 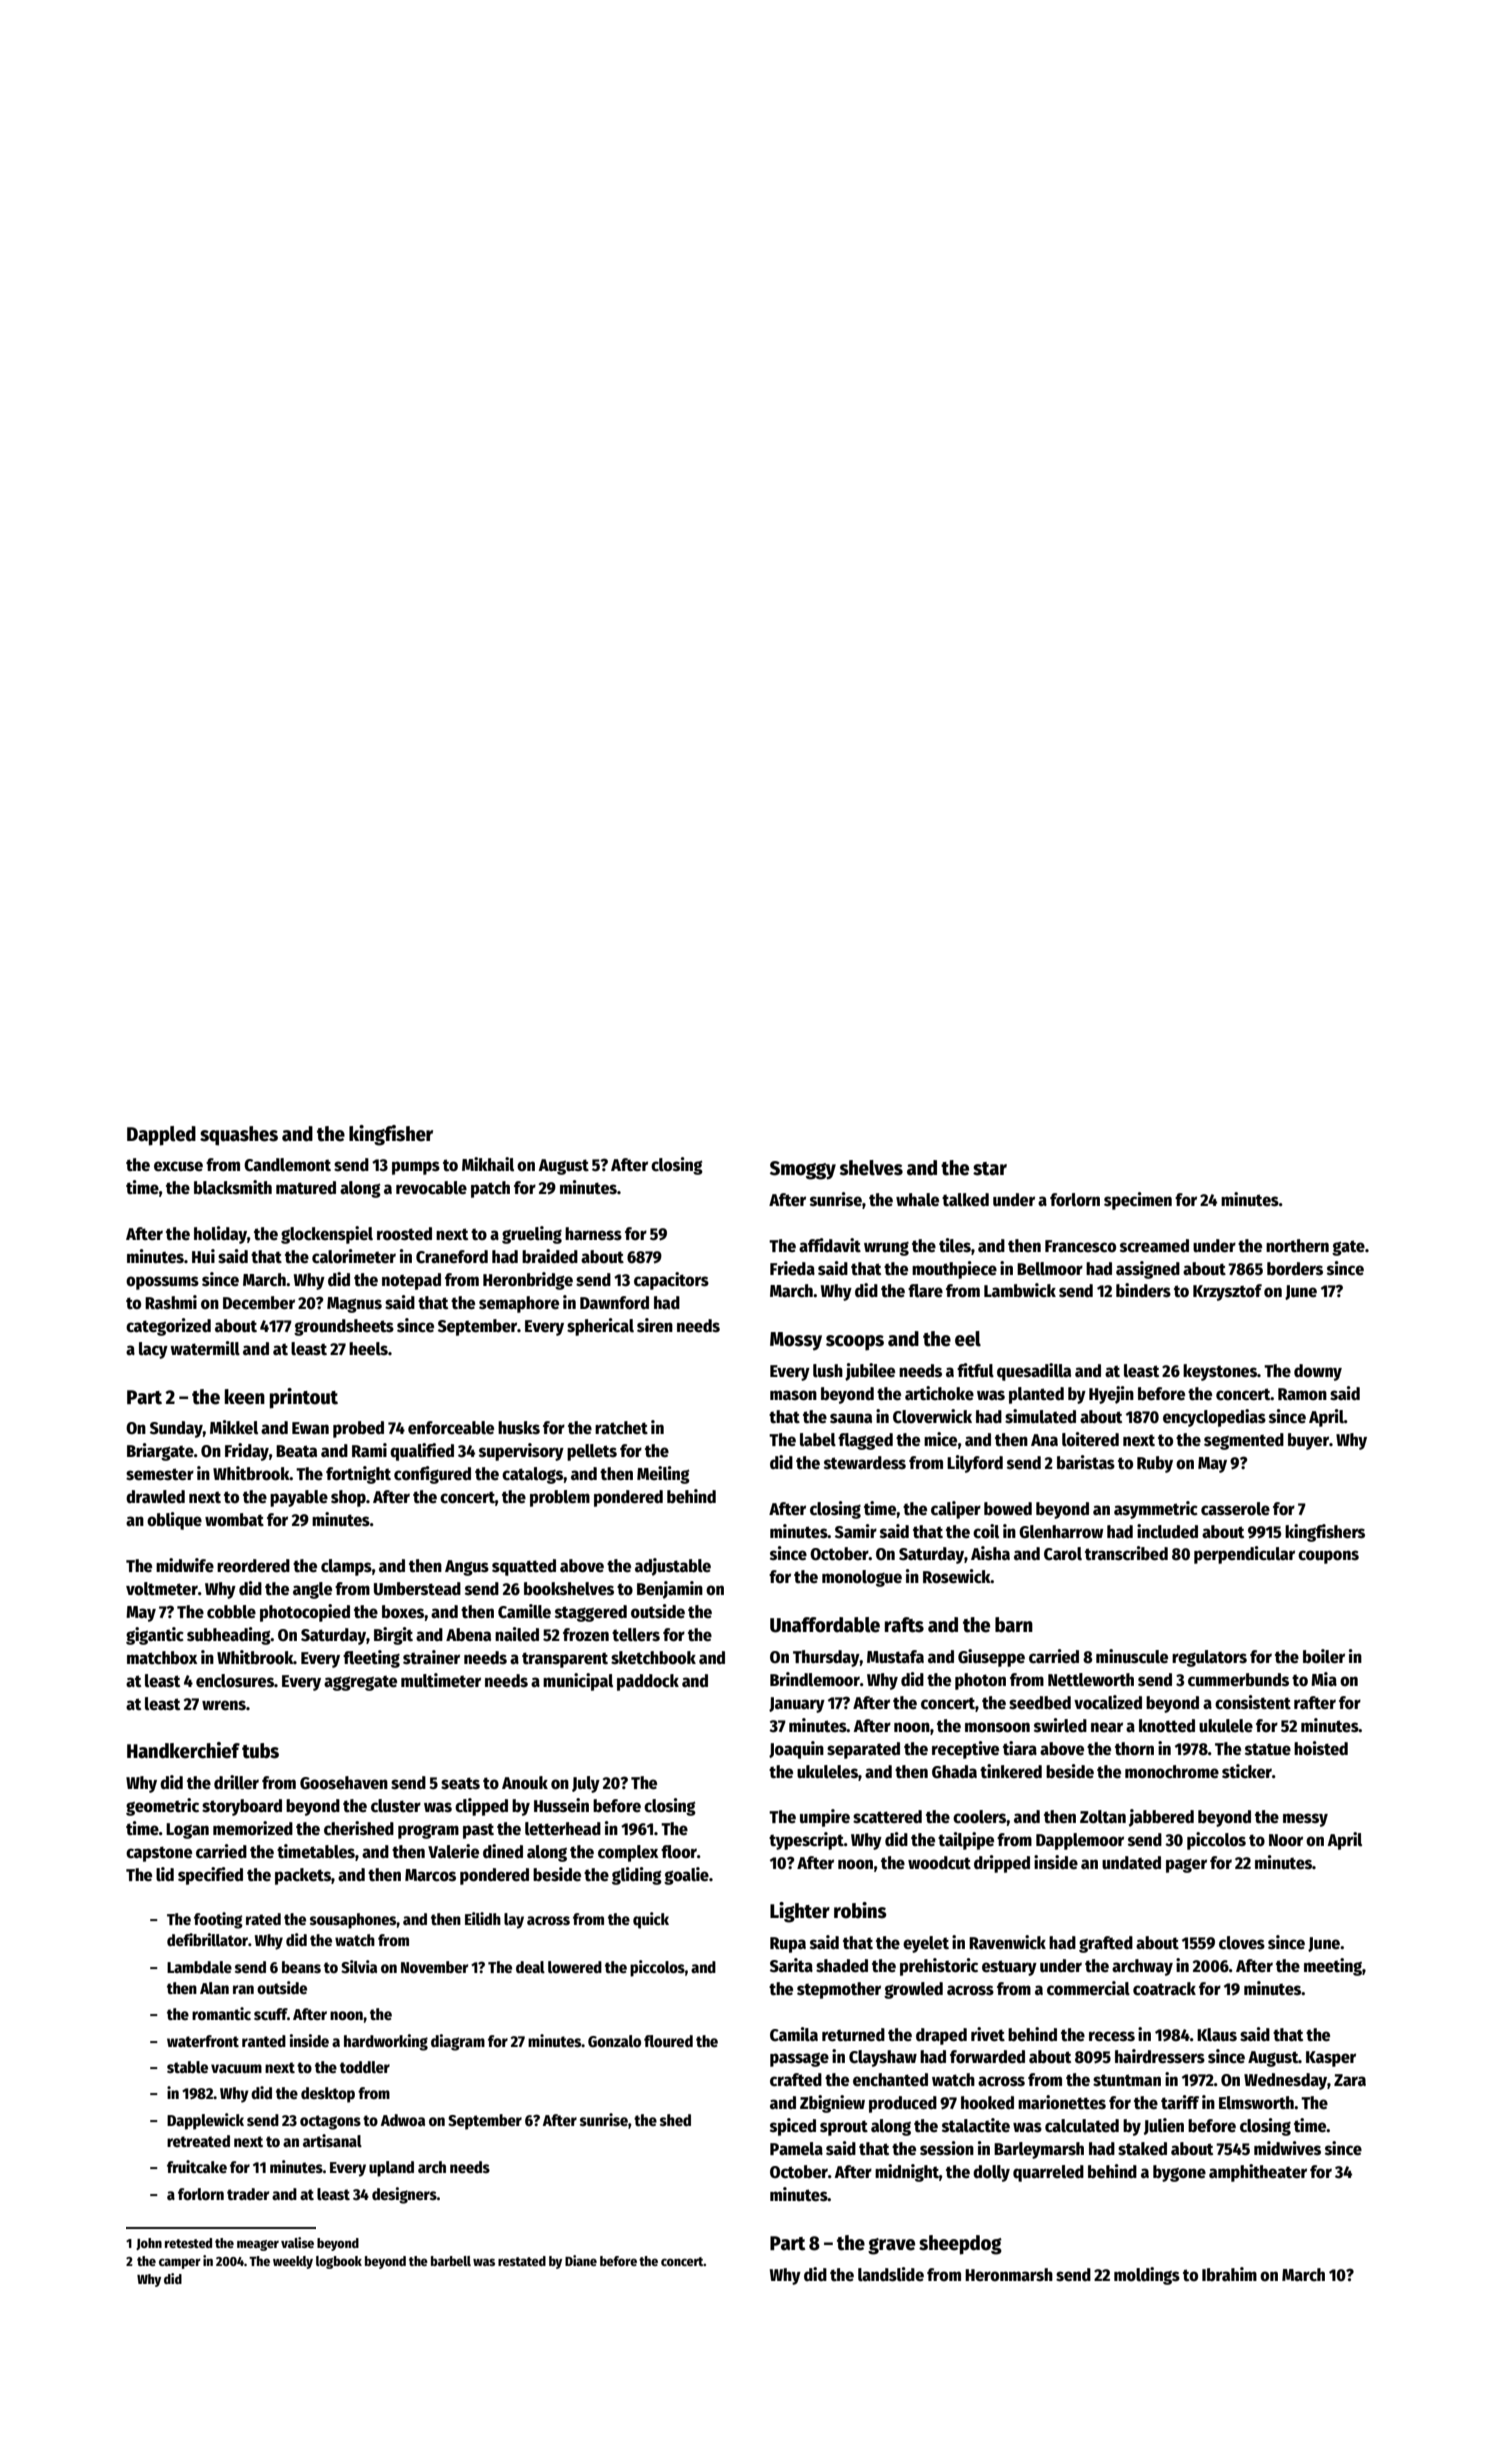 I want to click on tariff, so click(x=1180, y=2102).
